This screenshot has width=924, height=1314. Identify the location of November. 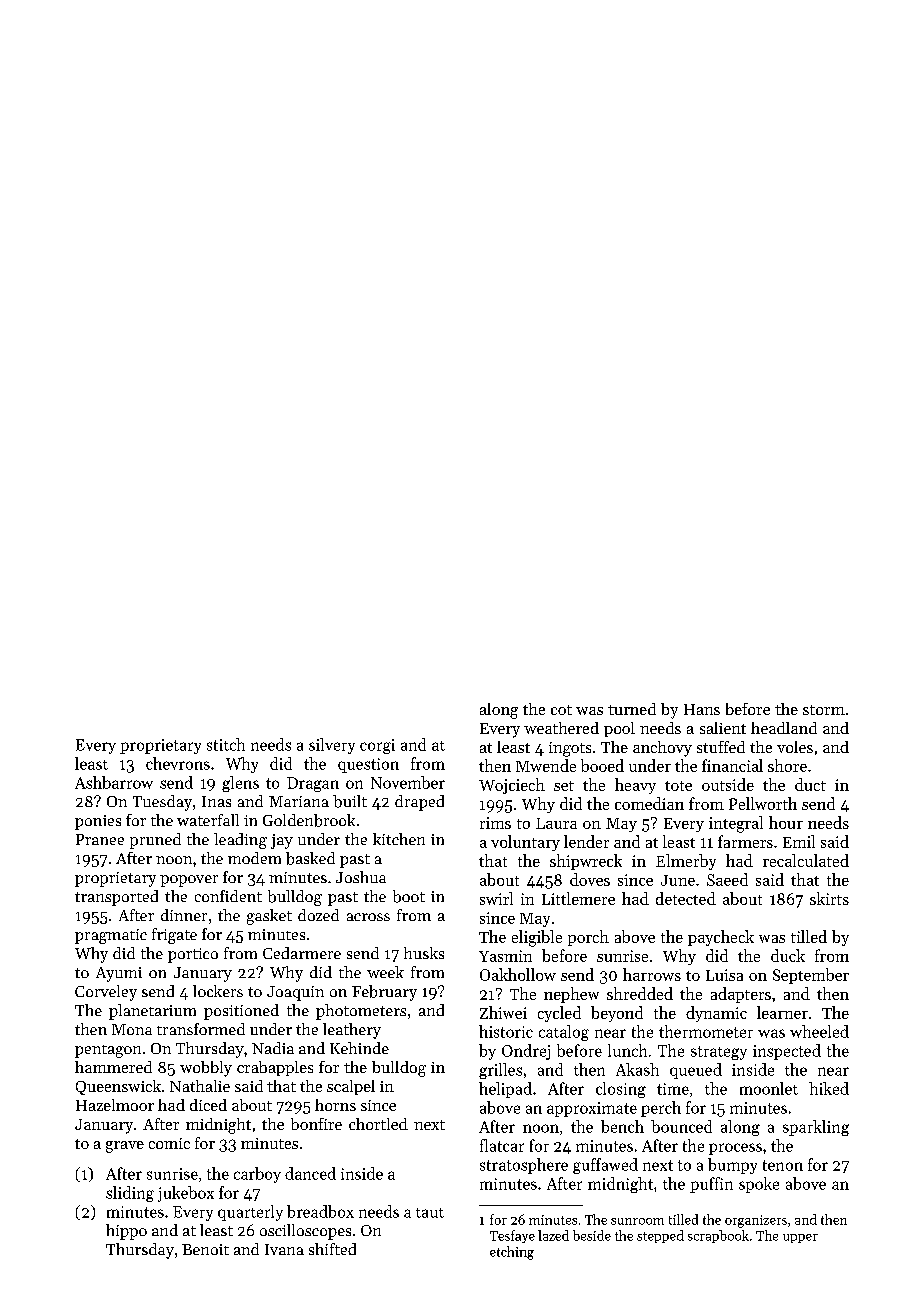
(408, 782).
